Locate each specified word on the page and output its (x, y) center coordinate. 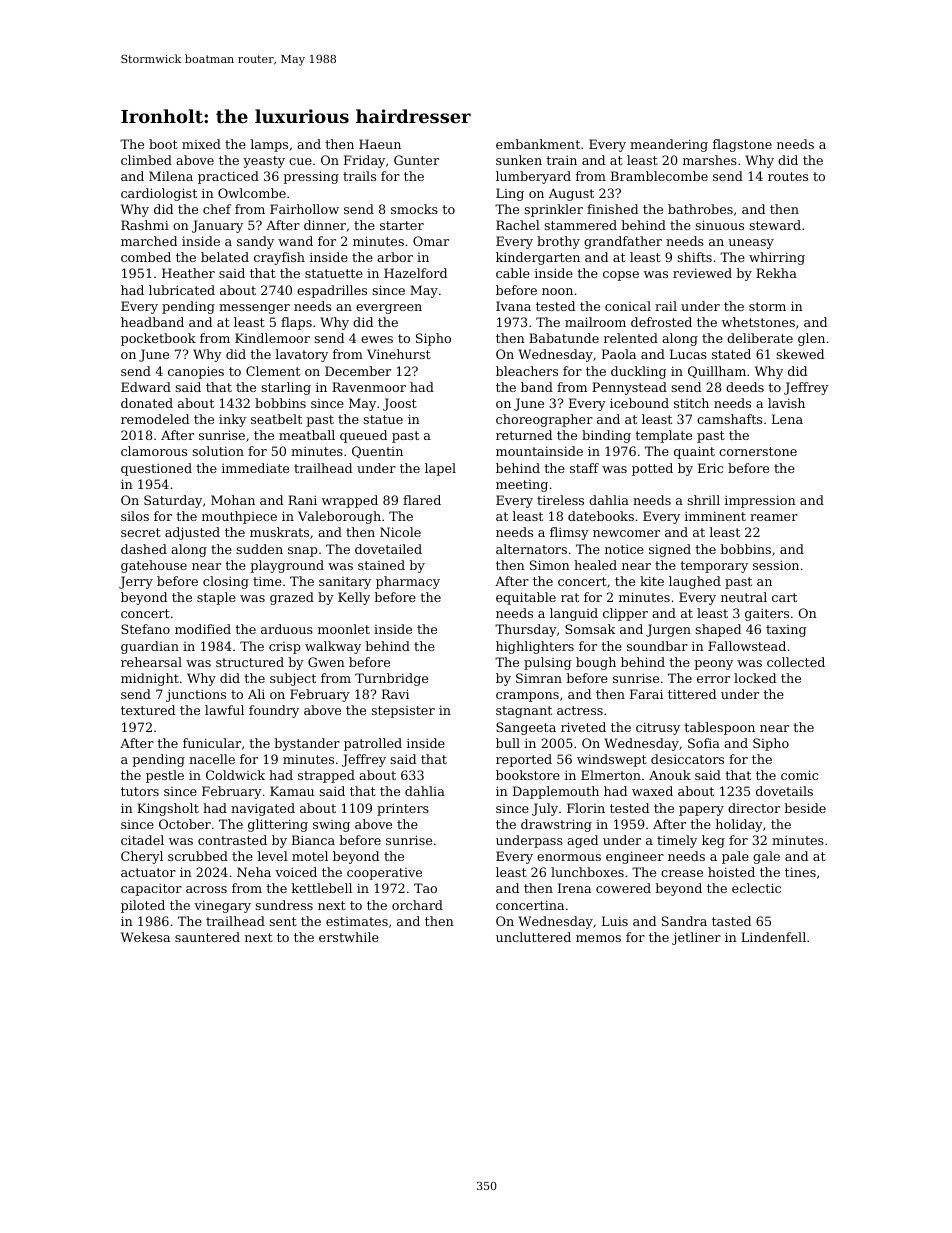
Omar (431, 241)
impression (760, 501)
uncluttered (533, 937)
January (217, 226)
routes (788, 176)
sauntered (207, 937)
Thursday (526, 630)
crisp (285, 648)
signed (670, 550)
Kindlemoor (272, 338)
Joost (400, 404)
